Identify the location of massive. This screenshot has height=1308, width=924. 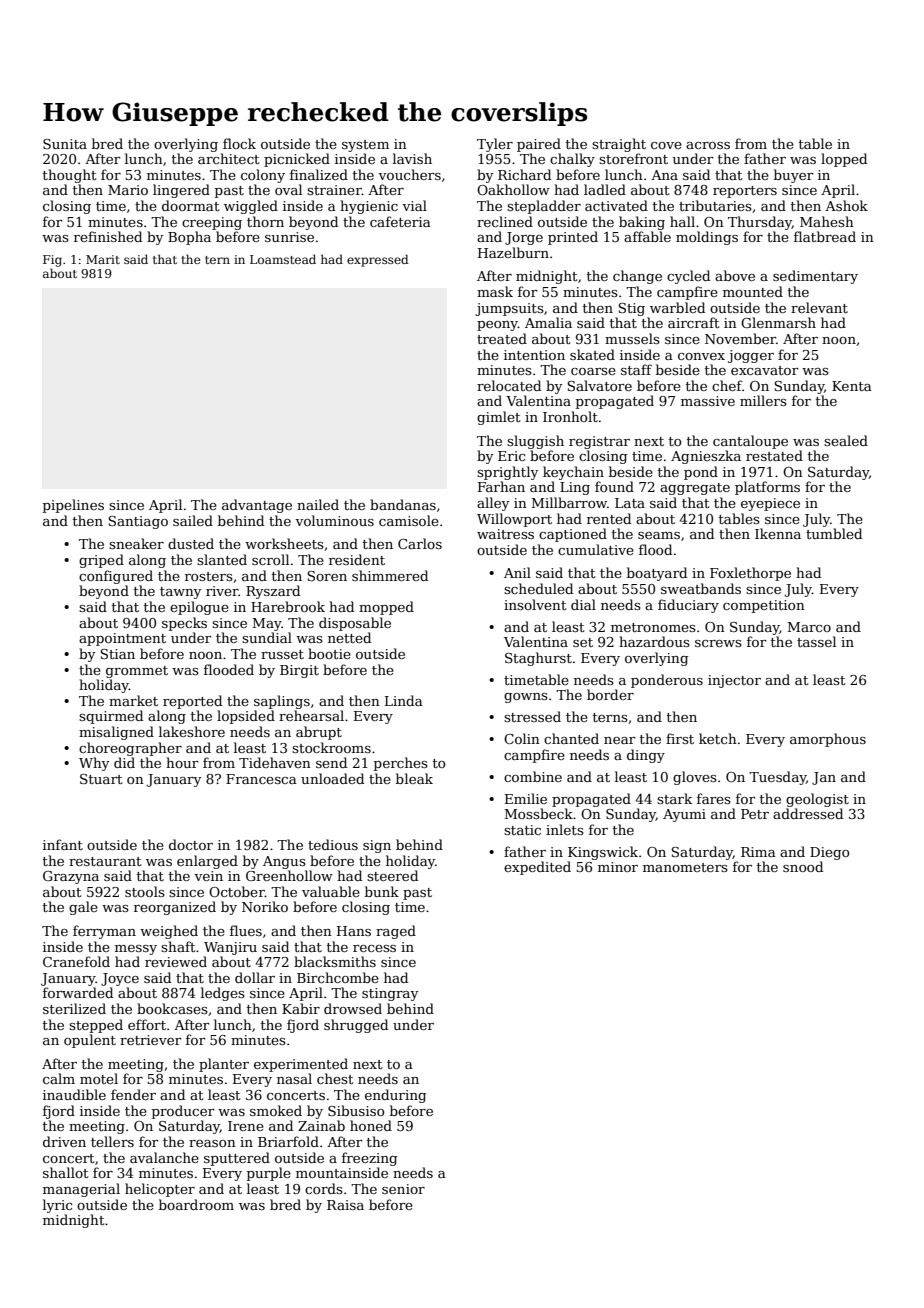
(708, 401).
